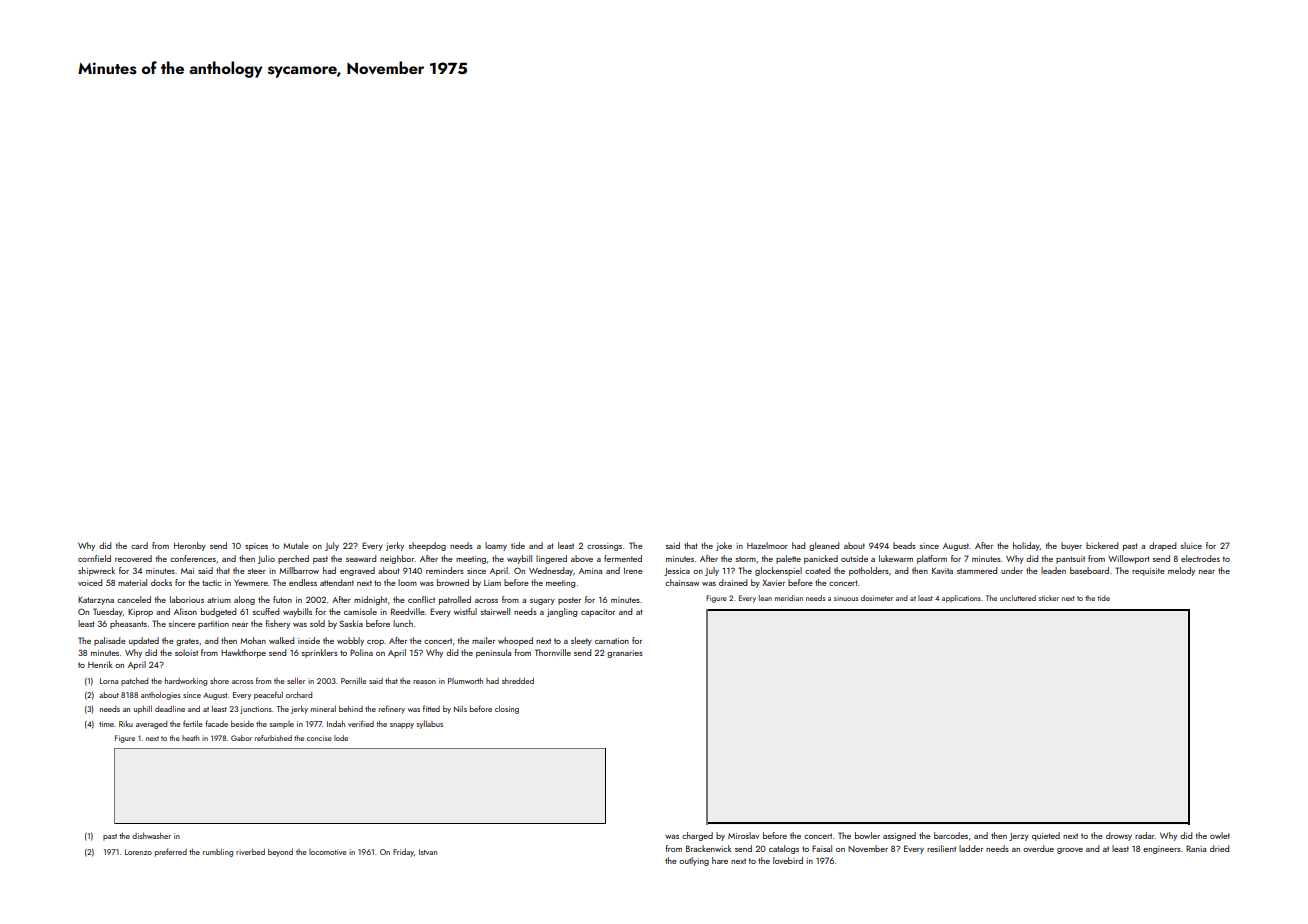  I want to click on Liam, so click(492, 583).
